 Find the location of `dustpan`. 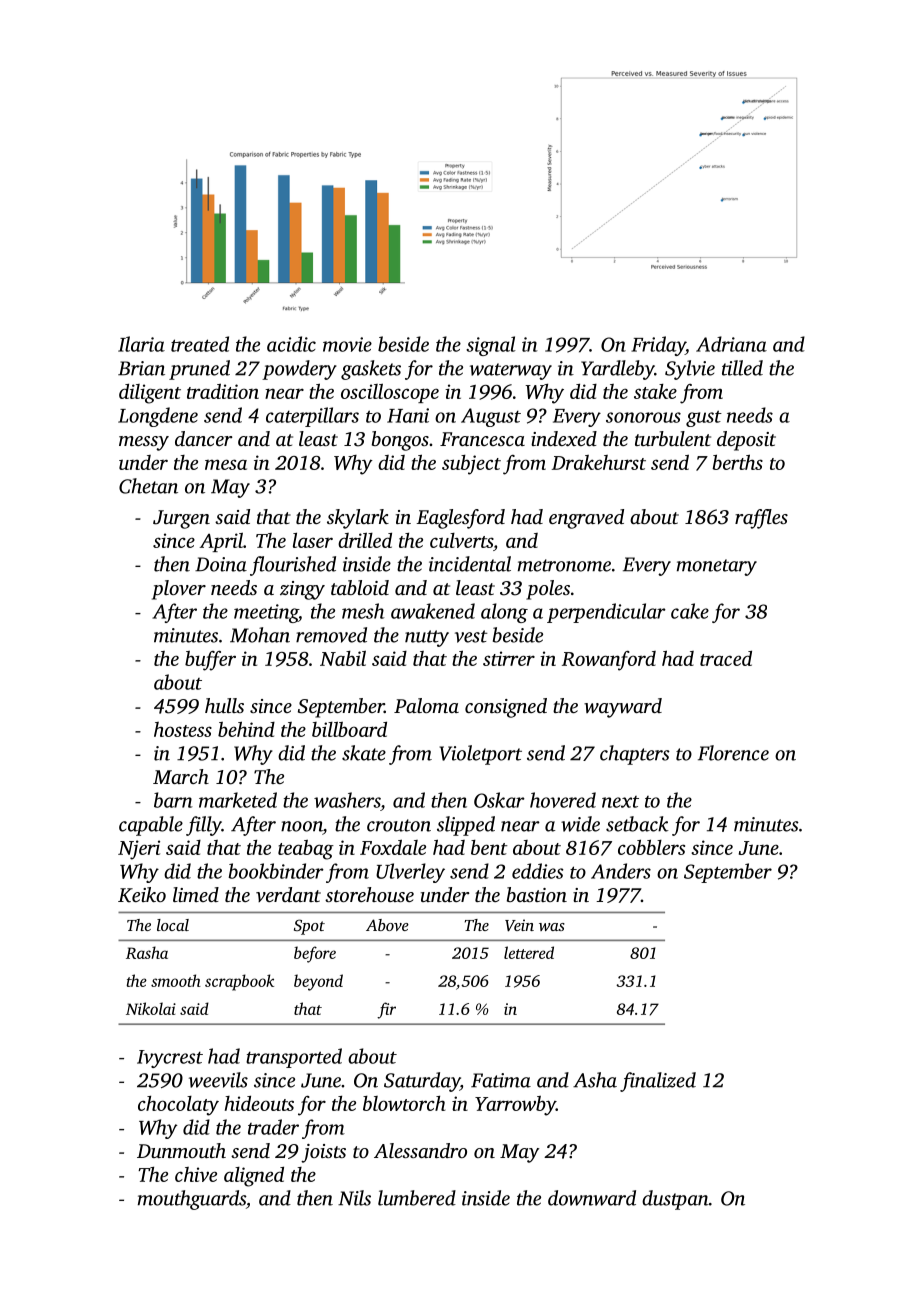

dustpan is located at coordinates (675, 1200).
